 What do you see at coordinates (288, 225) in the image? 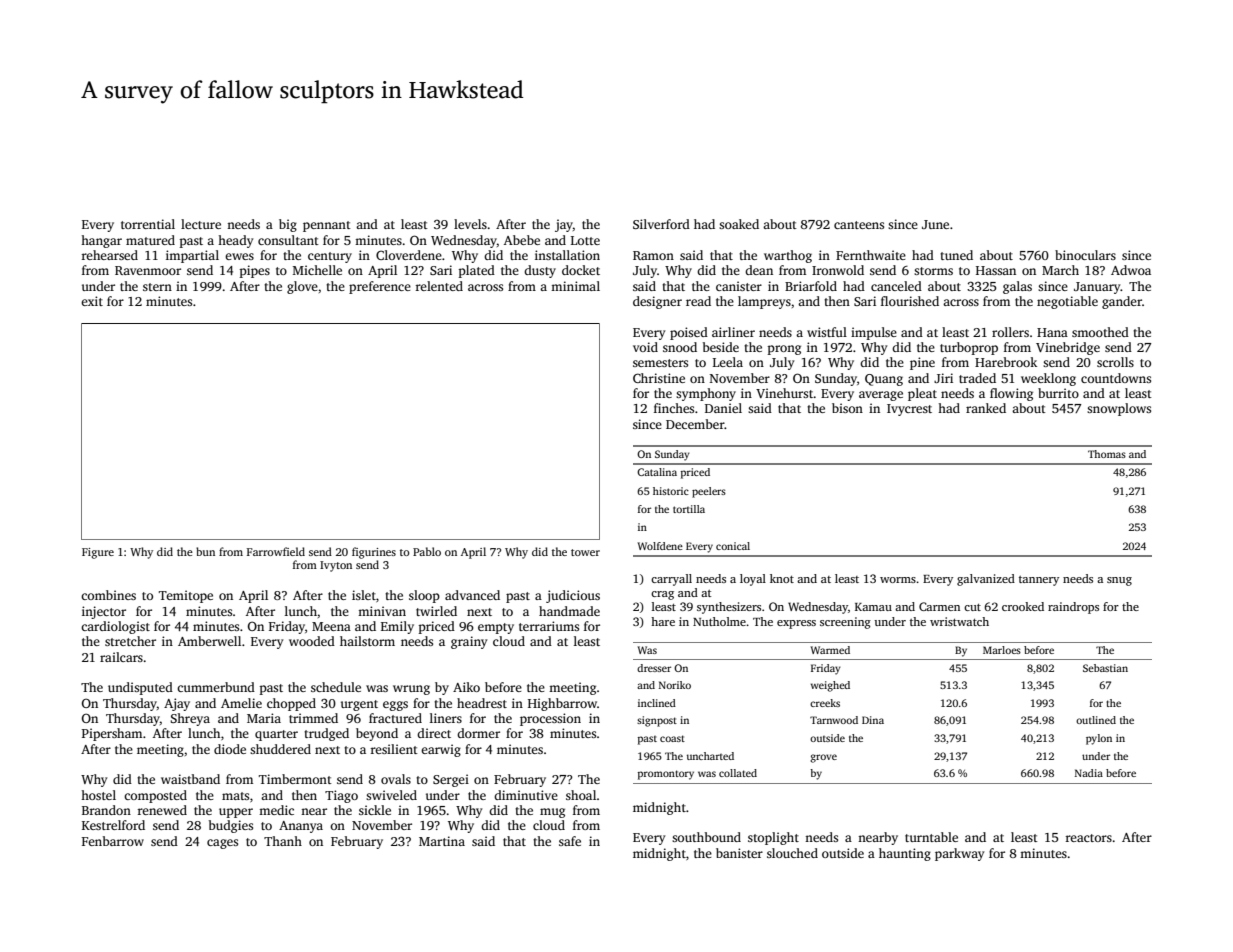
I see `big` at bounding box center [288, 225].
